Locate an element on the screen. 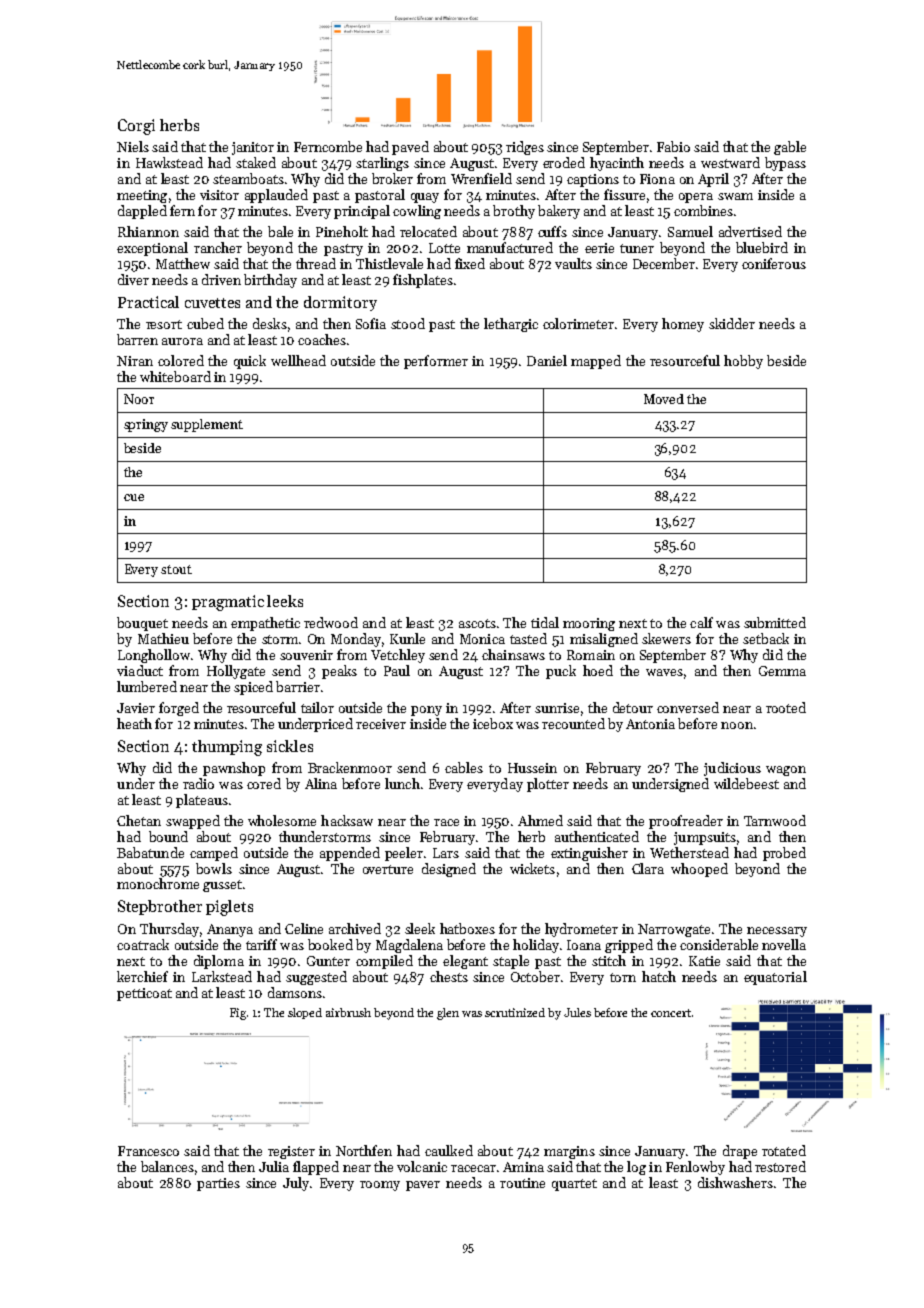 This screenshot has width=924, height=1308. pragmatic is located at coordinates (228, 603).
